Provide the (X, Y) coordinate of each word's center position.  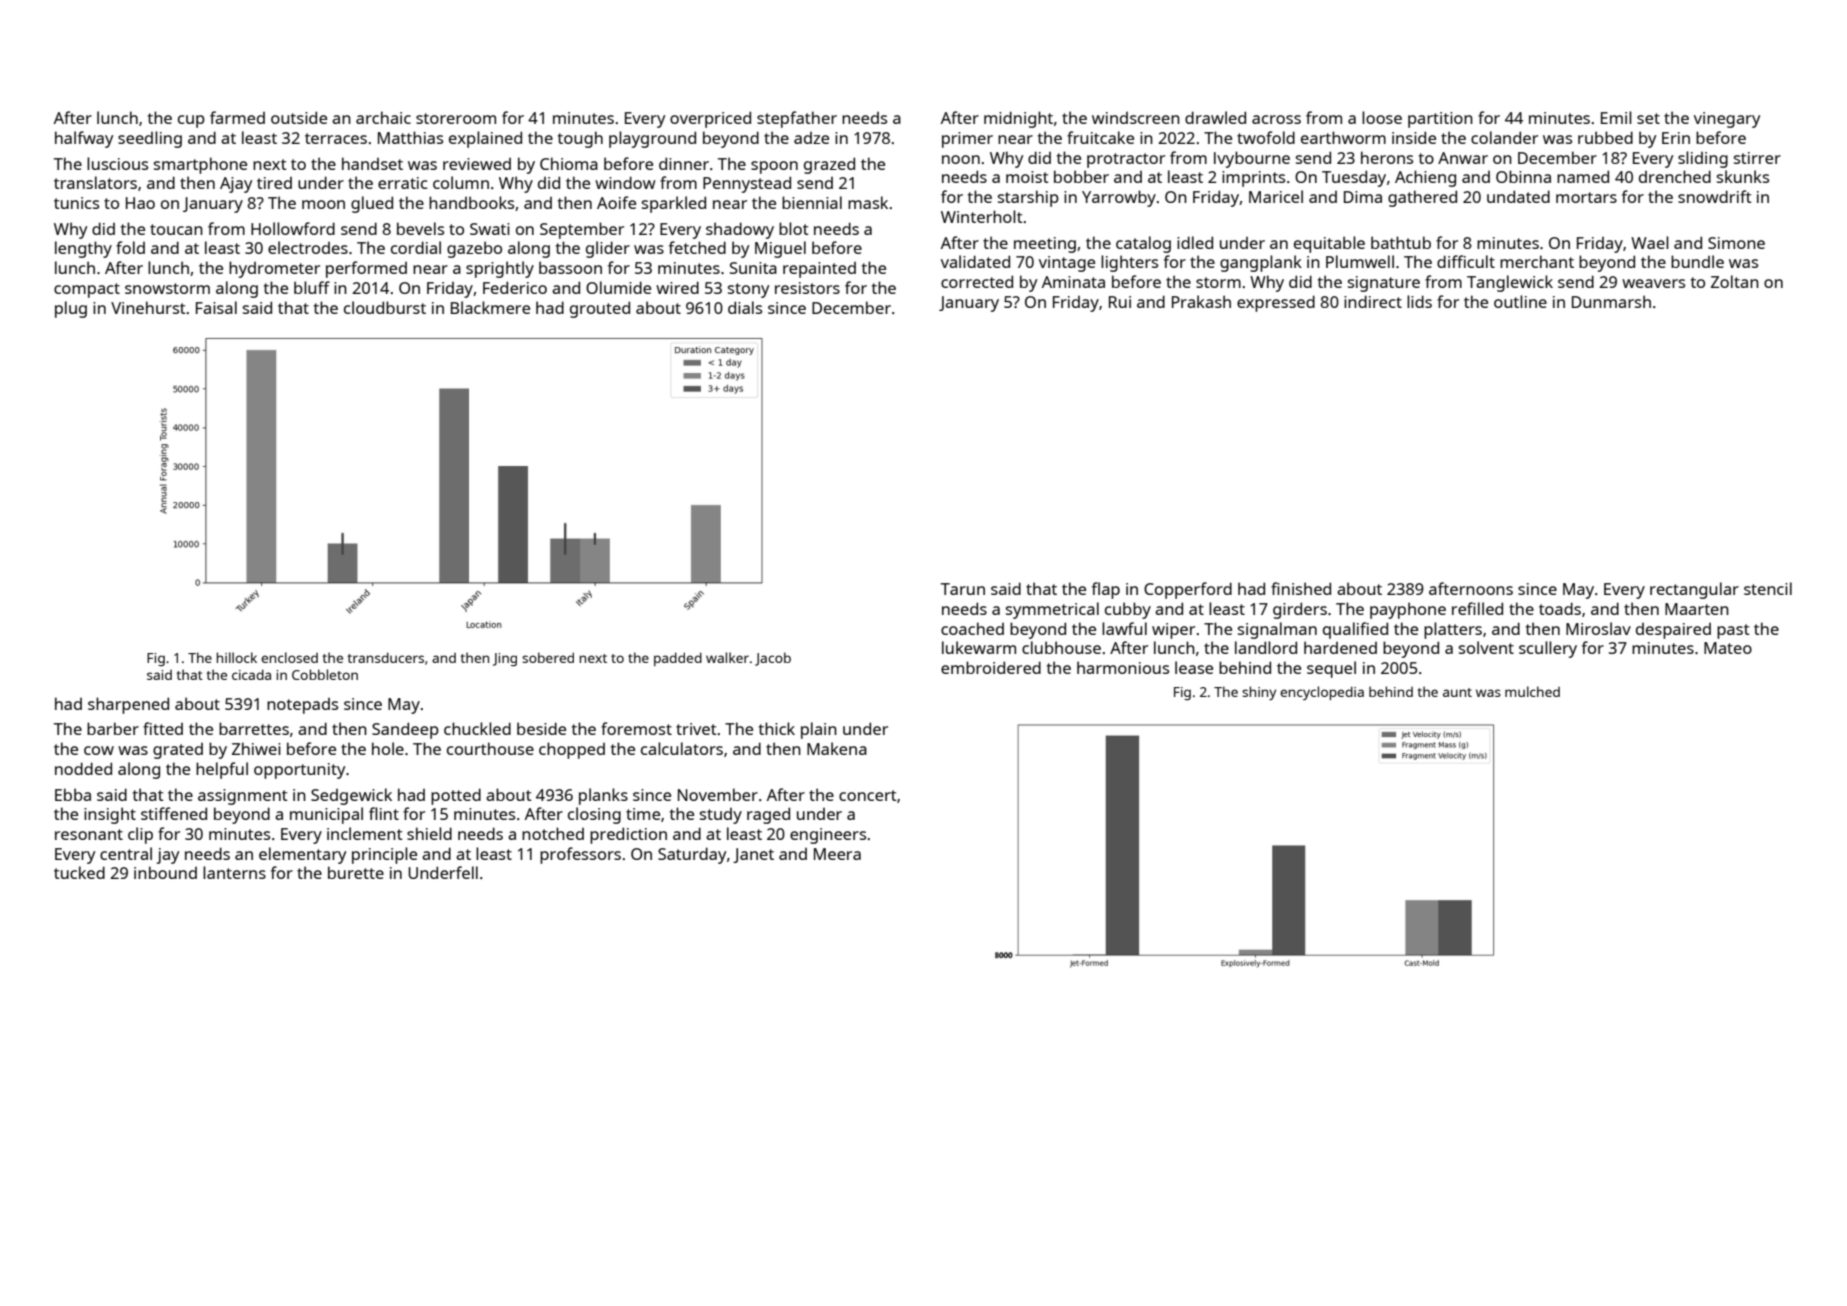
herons (1387, 157)
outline (1520, 301)
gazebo (474, 249)
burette (356, 872)
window (625, 182)
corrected (977, 281)
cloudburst (385, 307)
